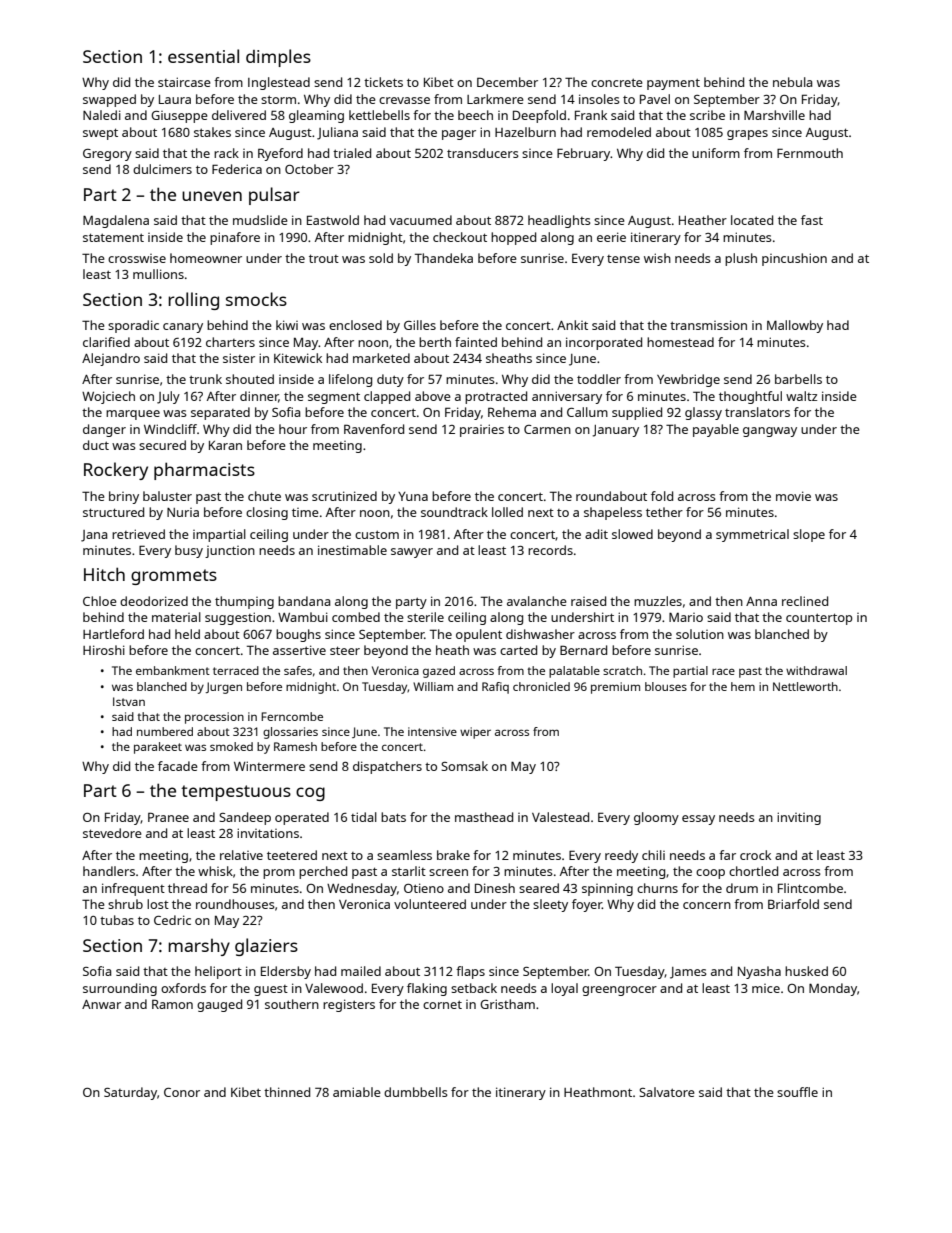 The width and height of the screenshot is (952, 1233). Describe the element at coordinates (560, 817) in the screenshot. I see `Valestead` at that location.
